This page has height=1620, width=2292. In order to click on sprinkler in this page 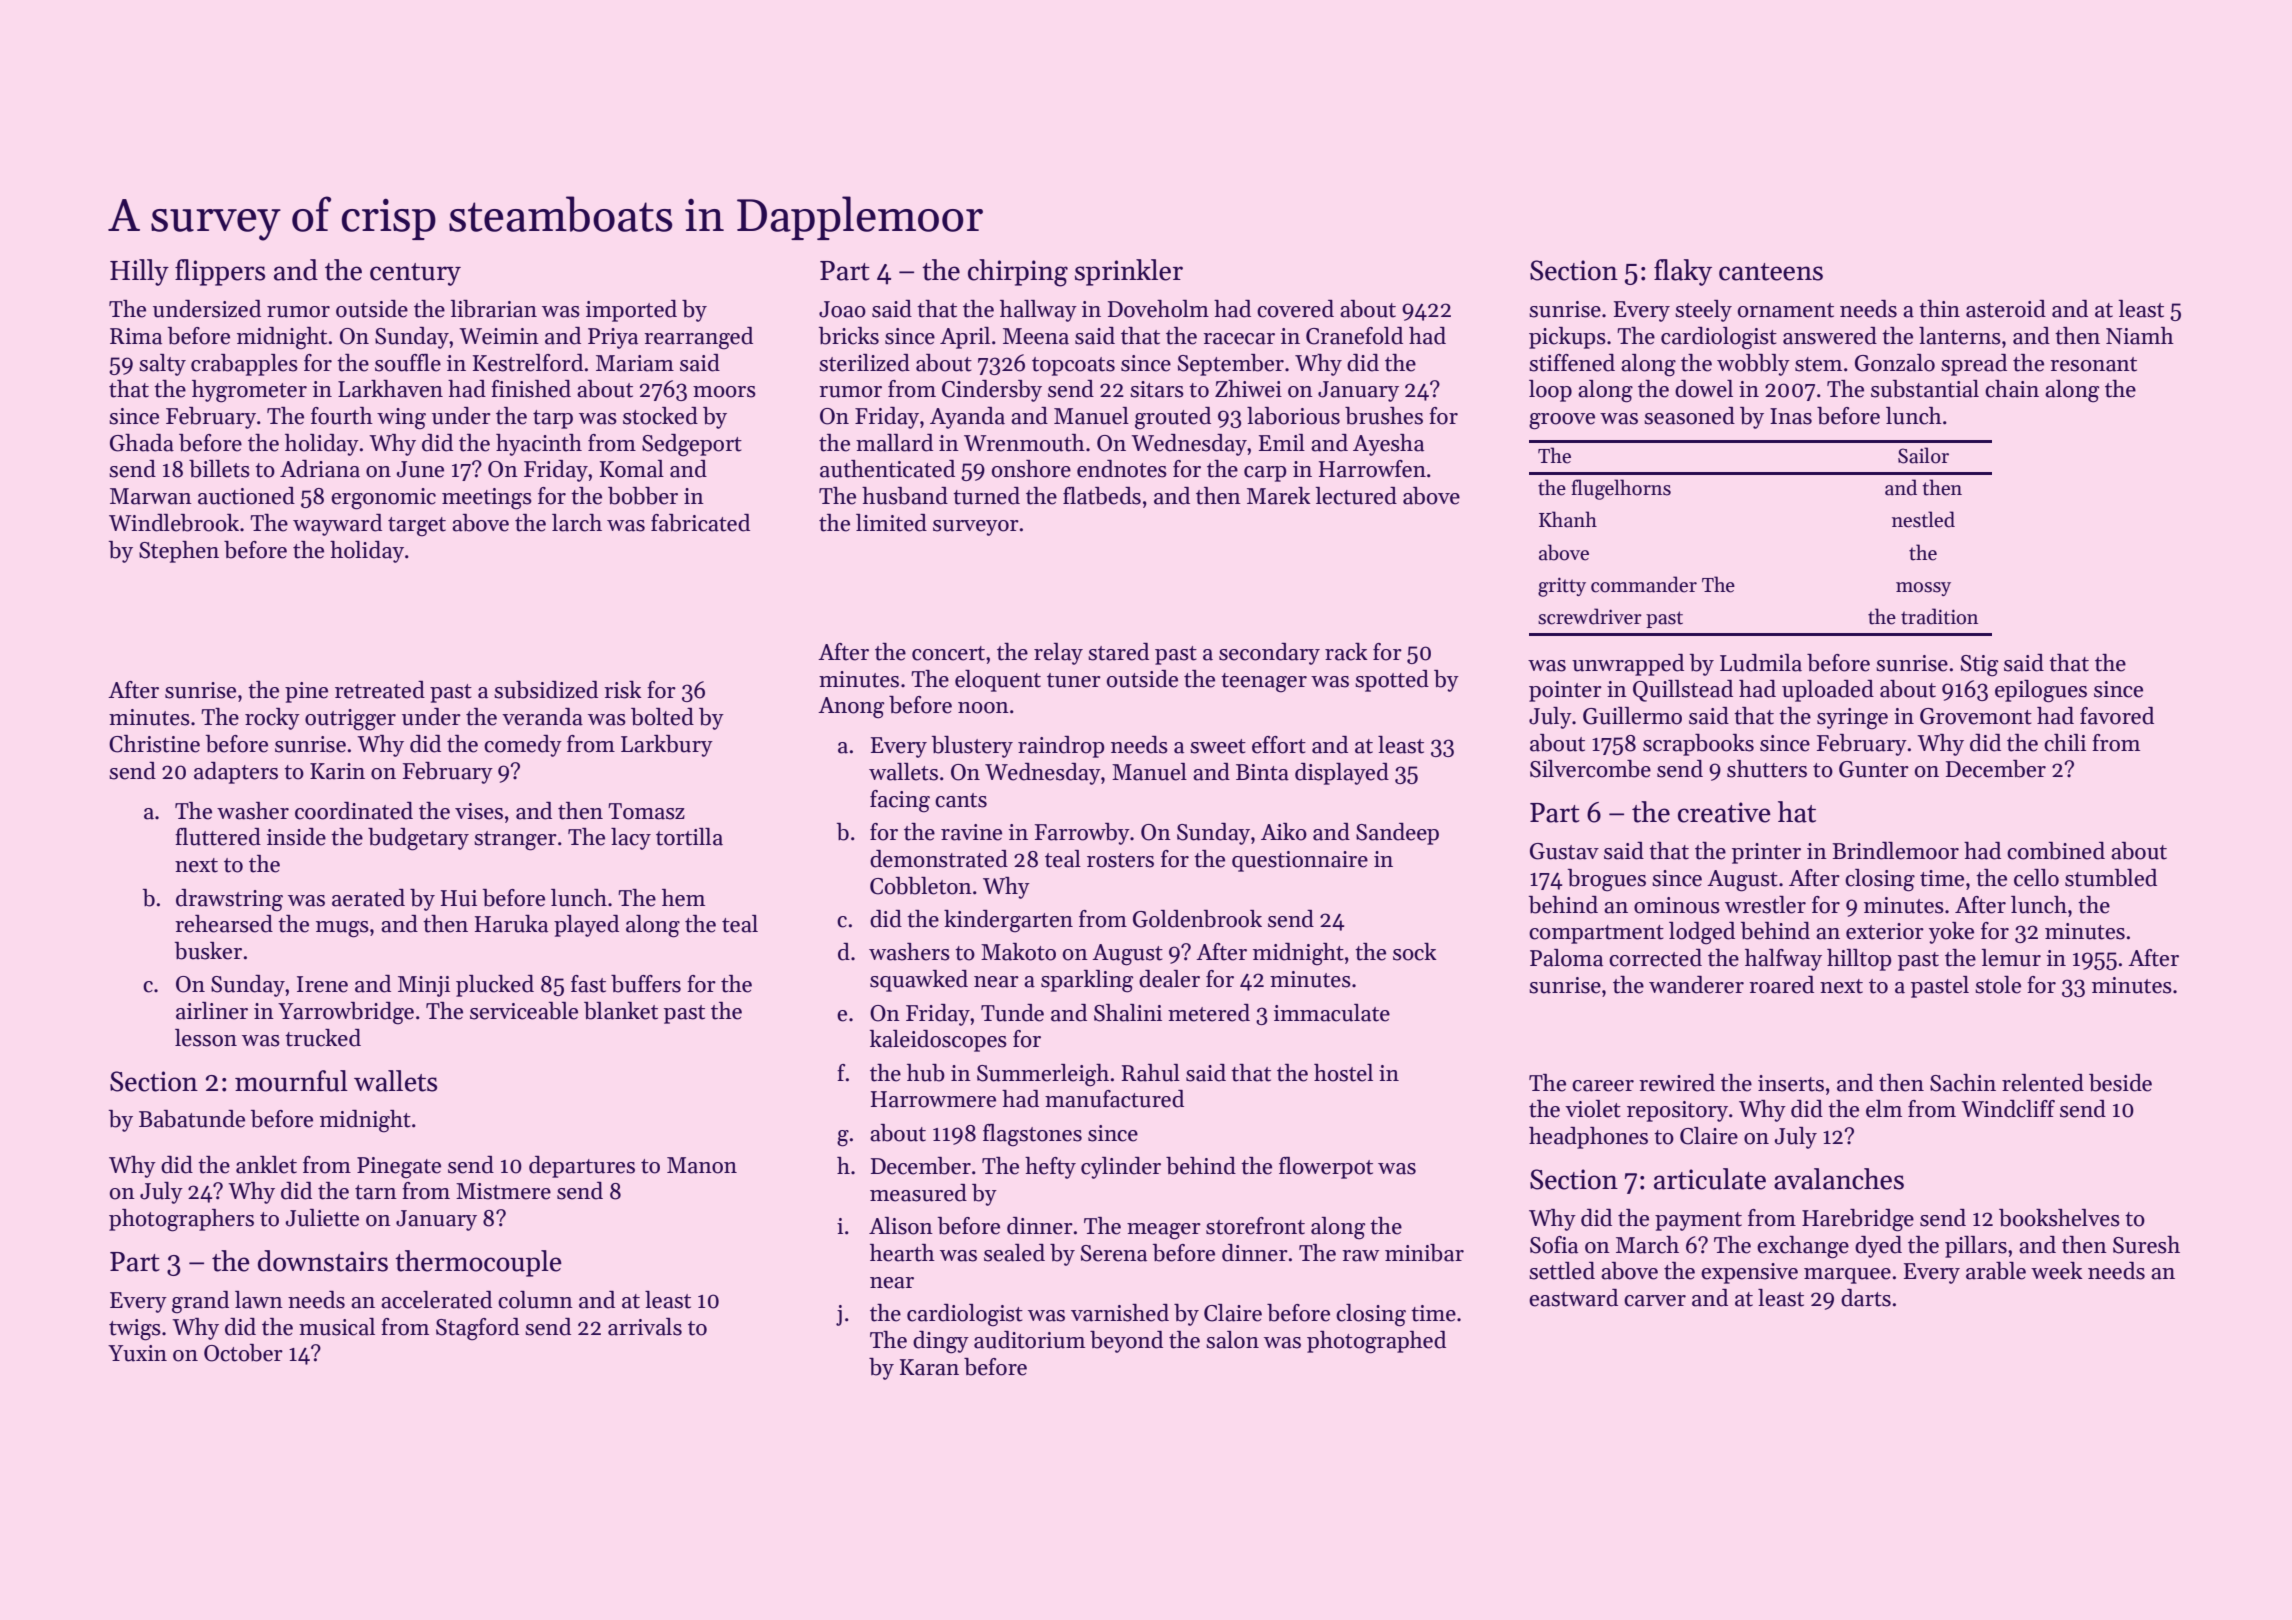, I will do `click(1129, 272)`.
